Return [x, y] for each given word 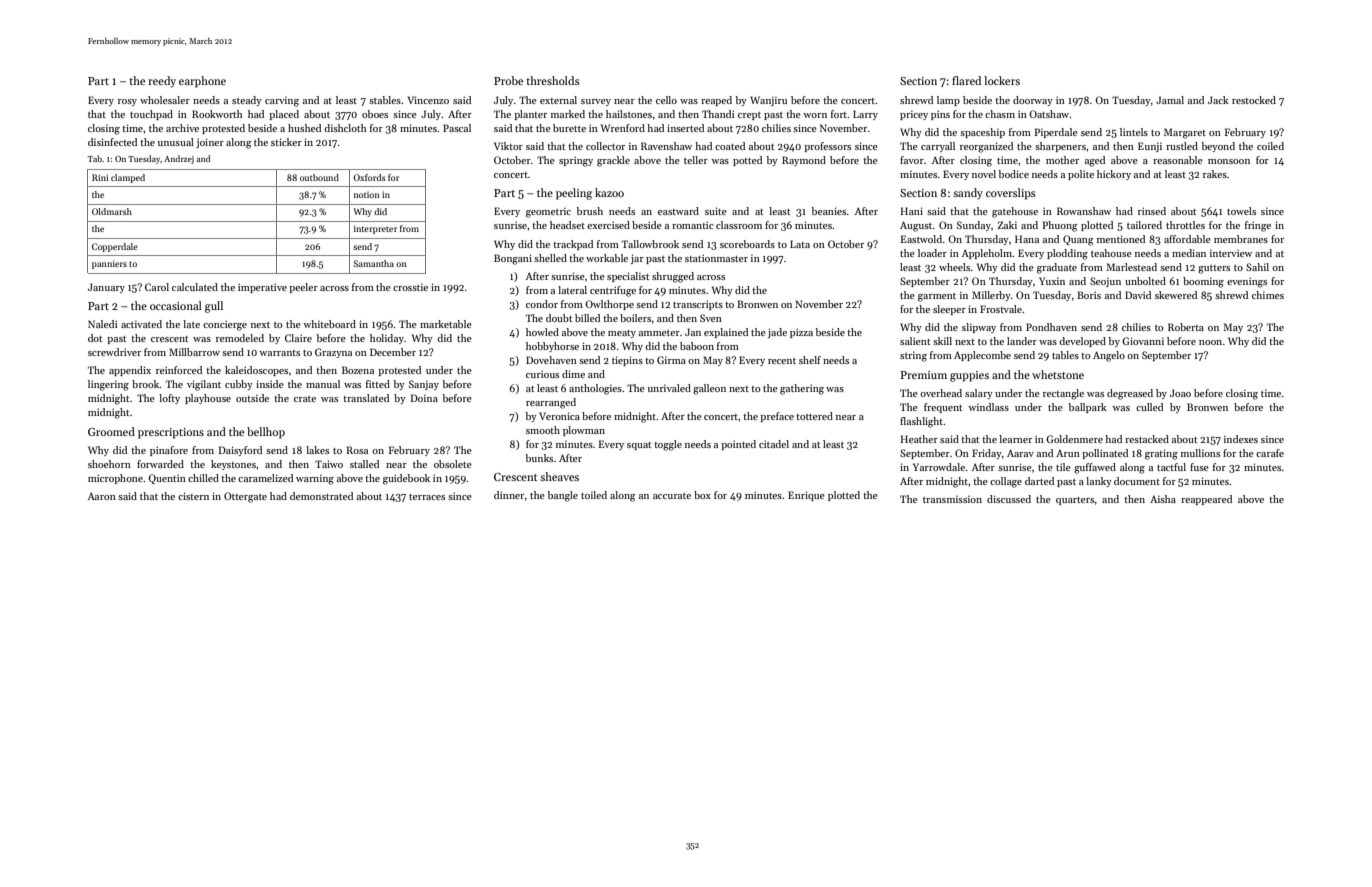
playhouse [208, 399]
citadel [774, 444]
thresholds [553, 80]
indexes [1241, 439]
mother [1062, 160]
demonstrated [321, 496]
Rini [100, 177]
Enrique [806, 496]
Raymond [804, 161]
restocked [1254, 100]
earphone [202, 82]
